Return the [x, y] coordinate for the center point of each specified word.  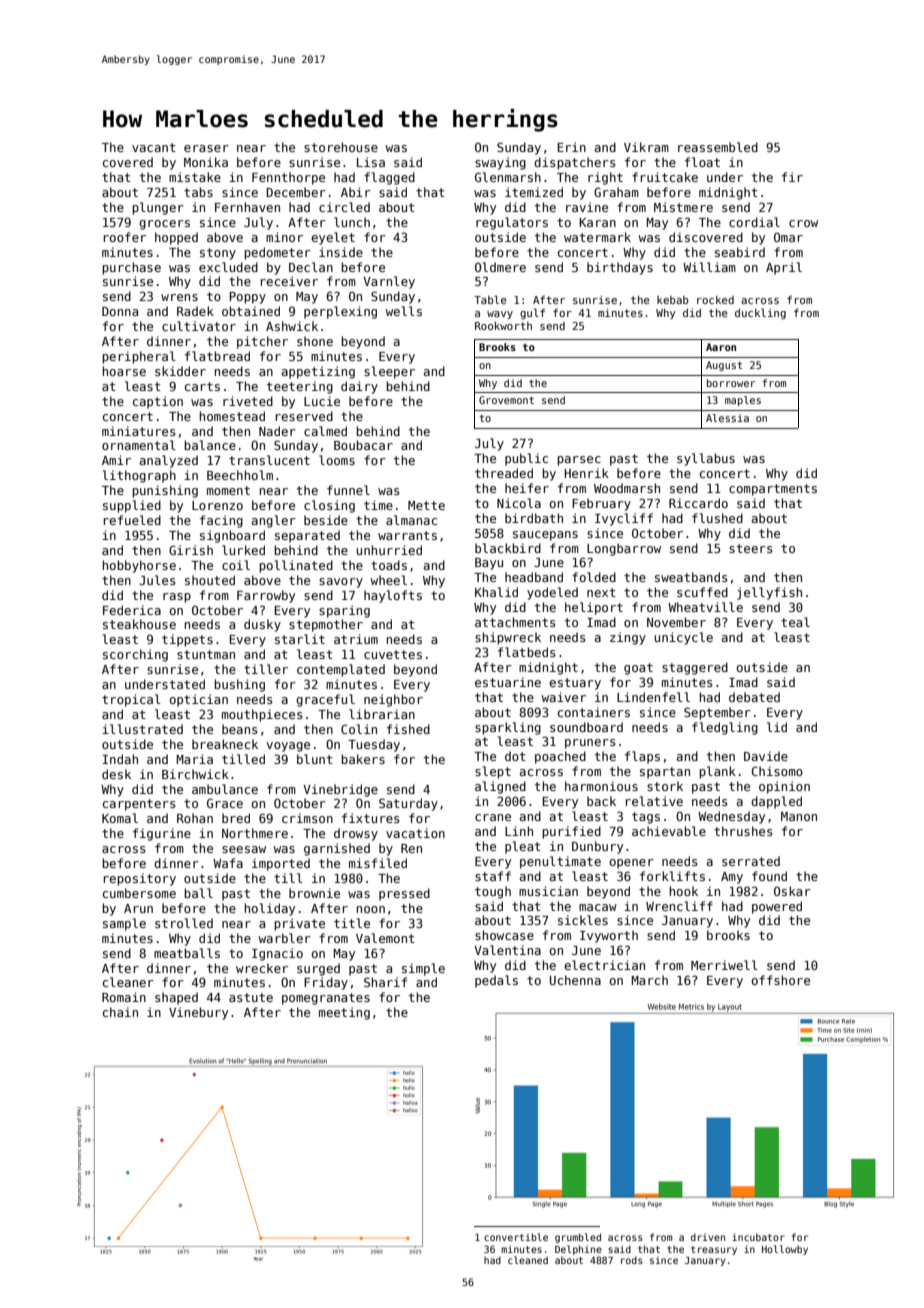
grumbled [578, 1238]
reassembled [718, 147]
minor [284, 237]
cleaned [528, 1260]
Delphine [578, 1250]
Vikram [646, 147]
